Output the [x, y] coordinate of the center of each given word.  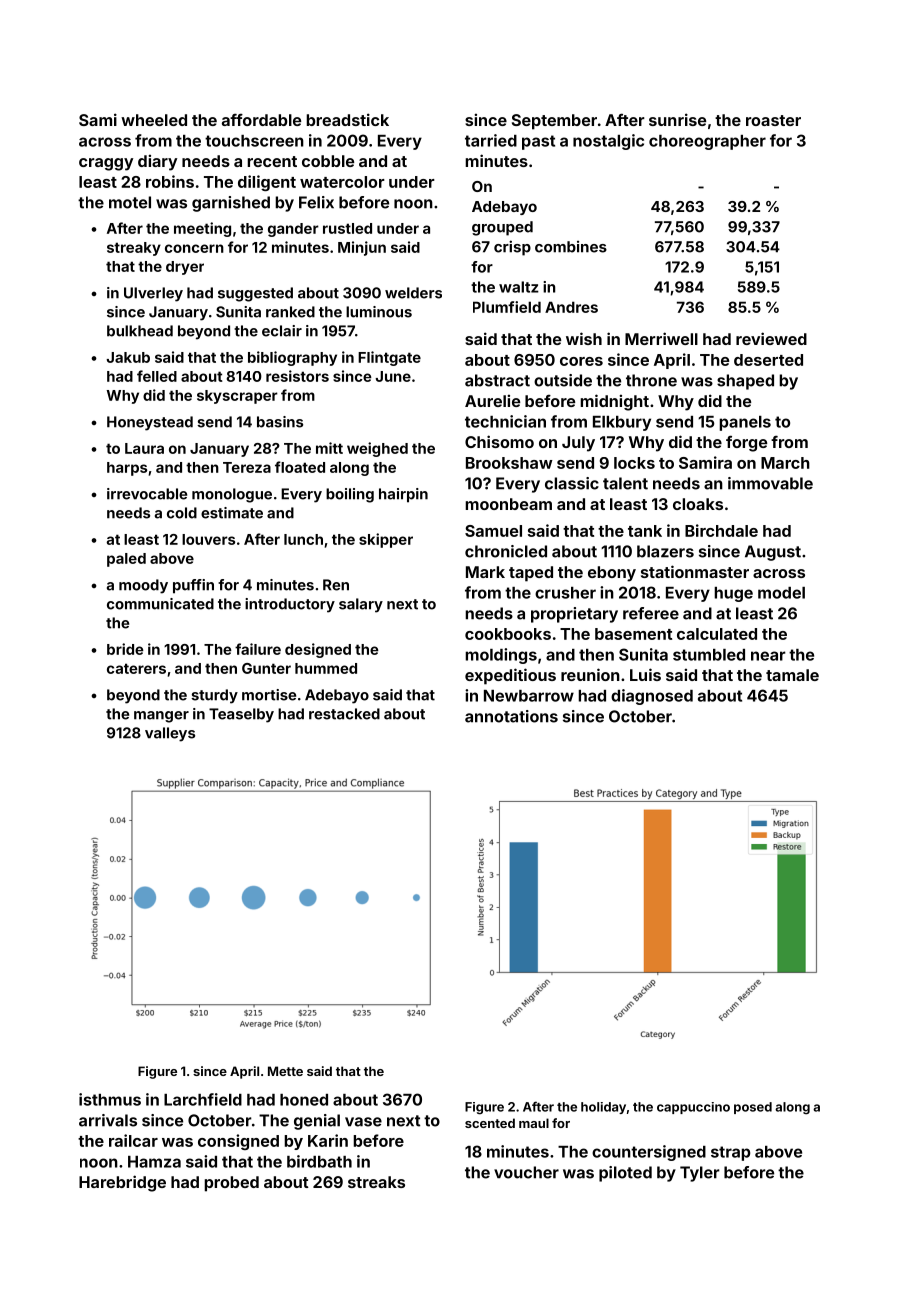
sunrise [677, 119]
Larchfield [203, 1099]
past [538, 142]
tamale [792, 675]
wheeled [154, 120]
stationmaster [695, 571]
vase [363, 1122]
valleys [170, 734]
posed [753, 1108]
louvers [208, 539]
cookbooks [508, 634]
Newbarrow [529, 696]
